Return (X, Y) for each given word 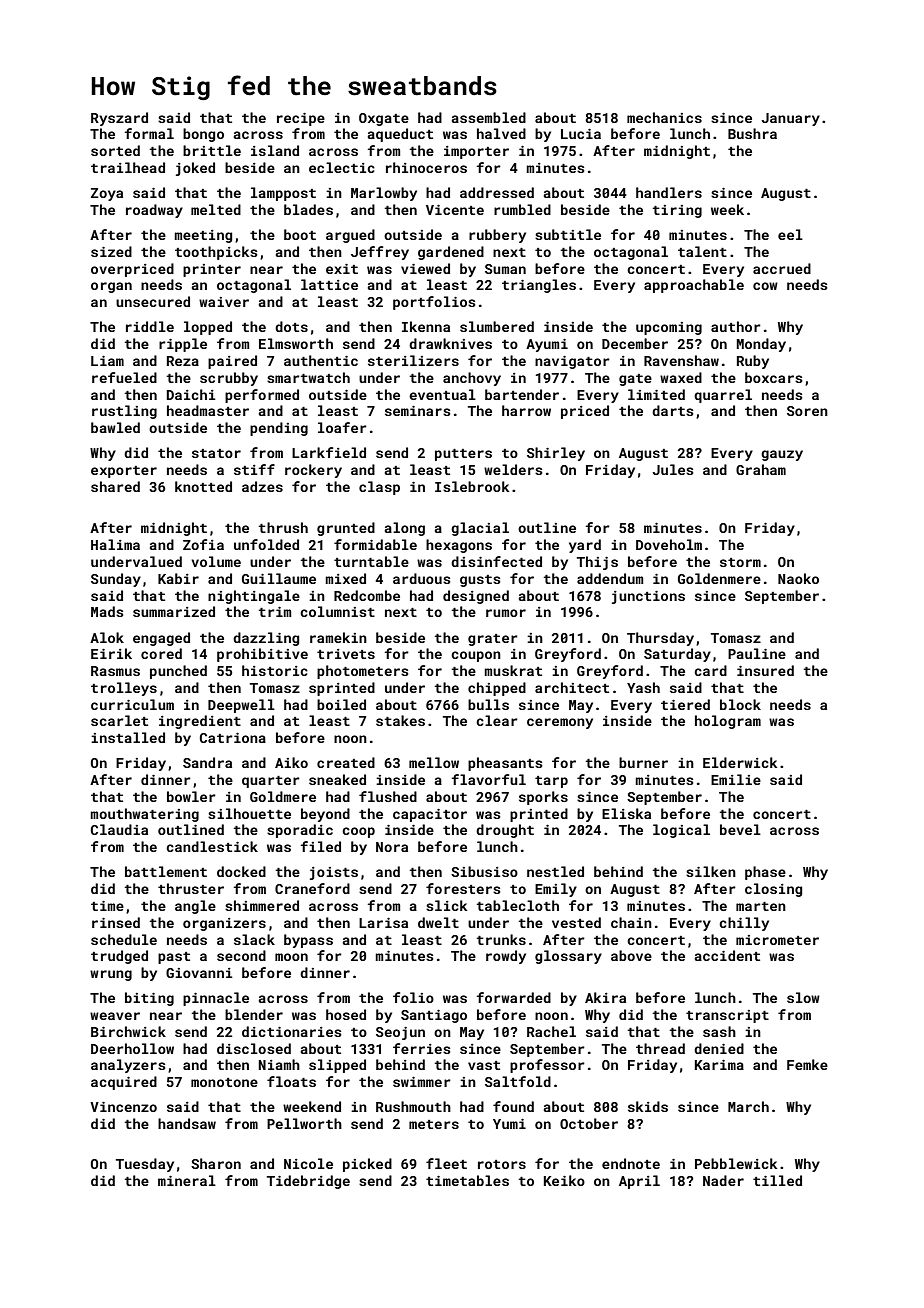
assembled (488, 117)
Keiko (564, 1180)
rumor (506, 613)
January (790, 119)
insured (765, 670)
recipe (301, 119)
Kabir (178, 578)
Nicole (308, 1163)
